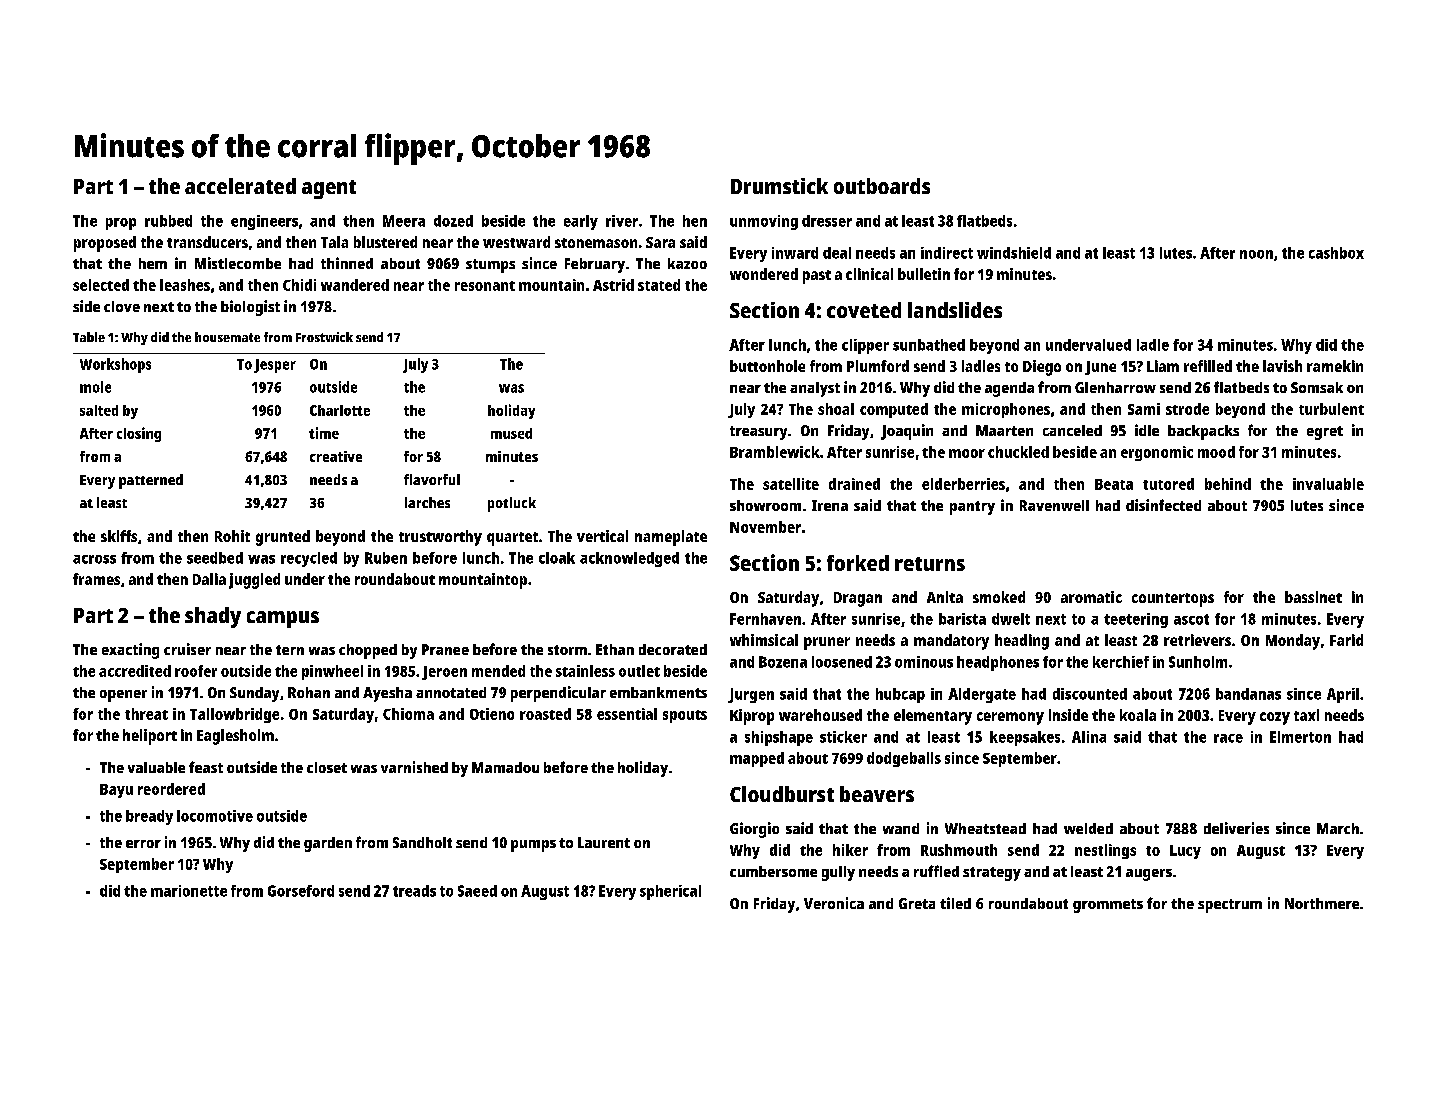 This screenshot has height=1110, width=1437. What do you see at coordinates (1187, 409) in the screenshot?
I see `strode` at bounding box center [1187, 409].
